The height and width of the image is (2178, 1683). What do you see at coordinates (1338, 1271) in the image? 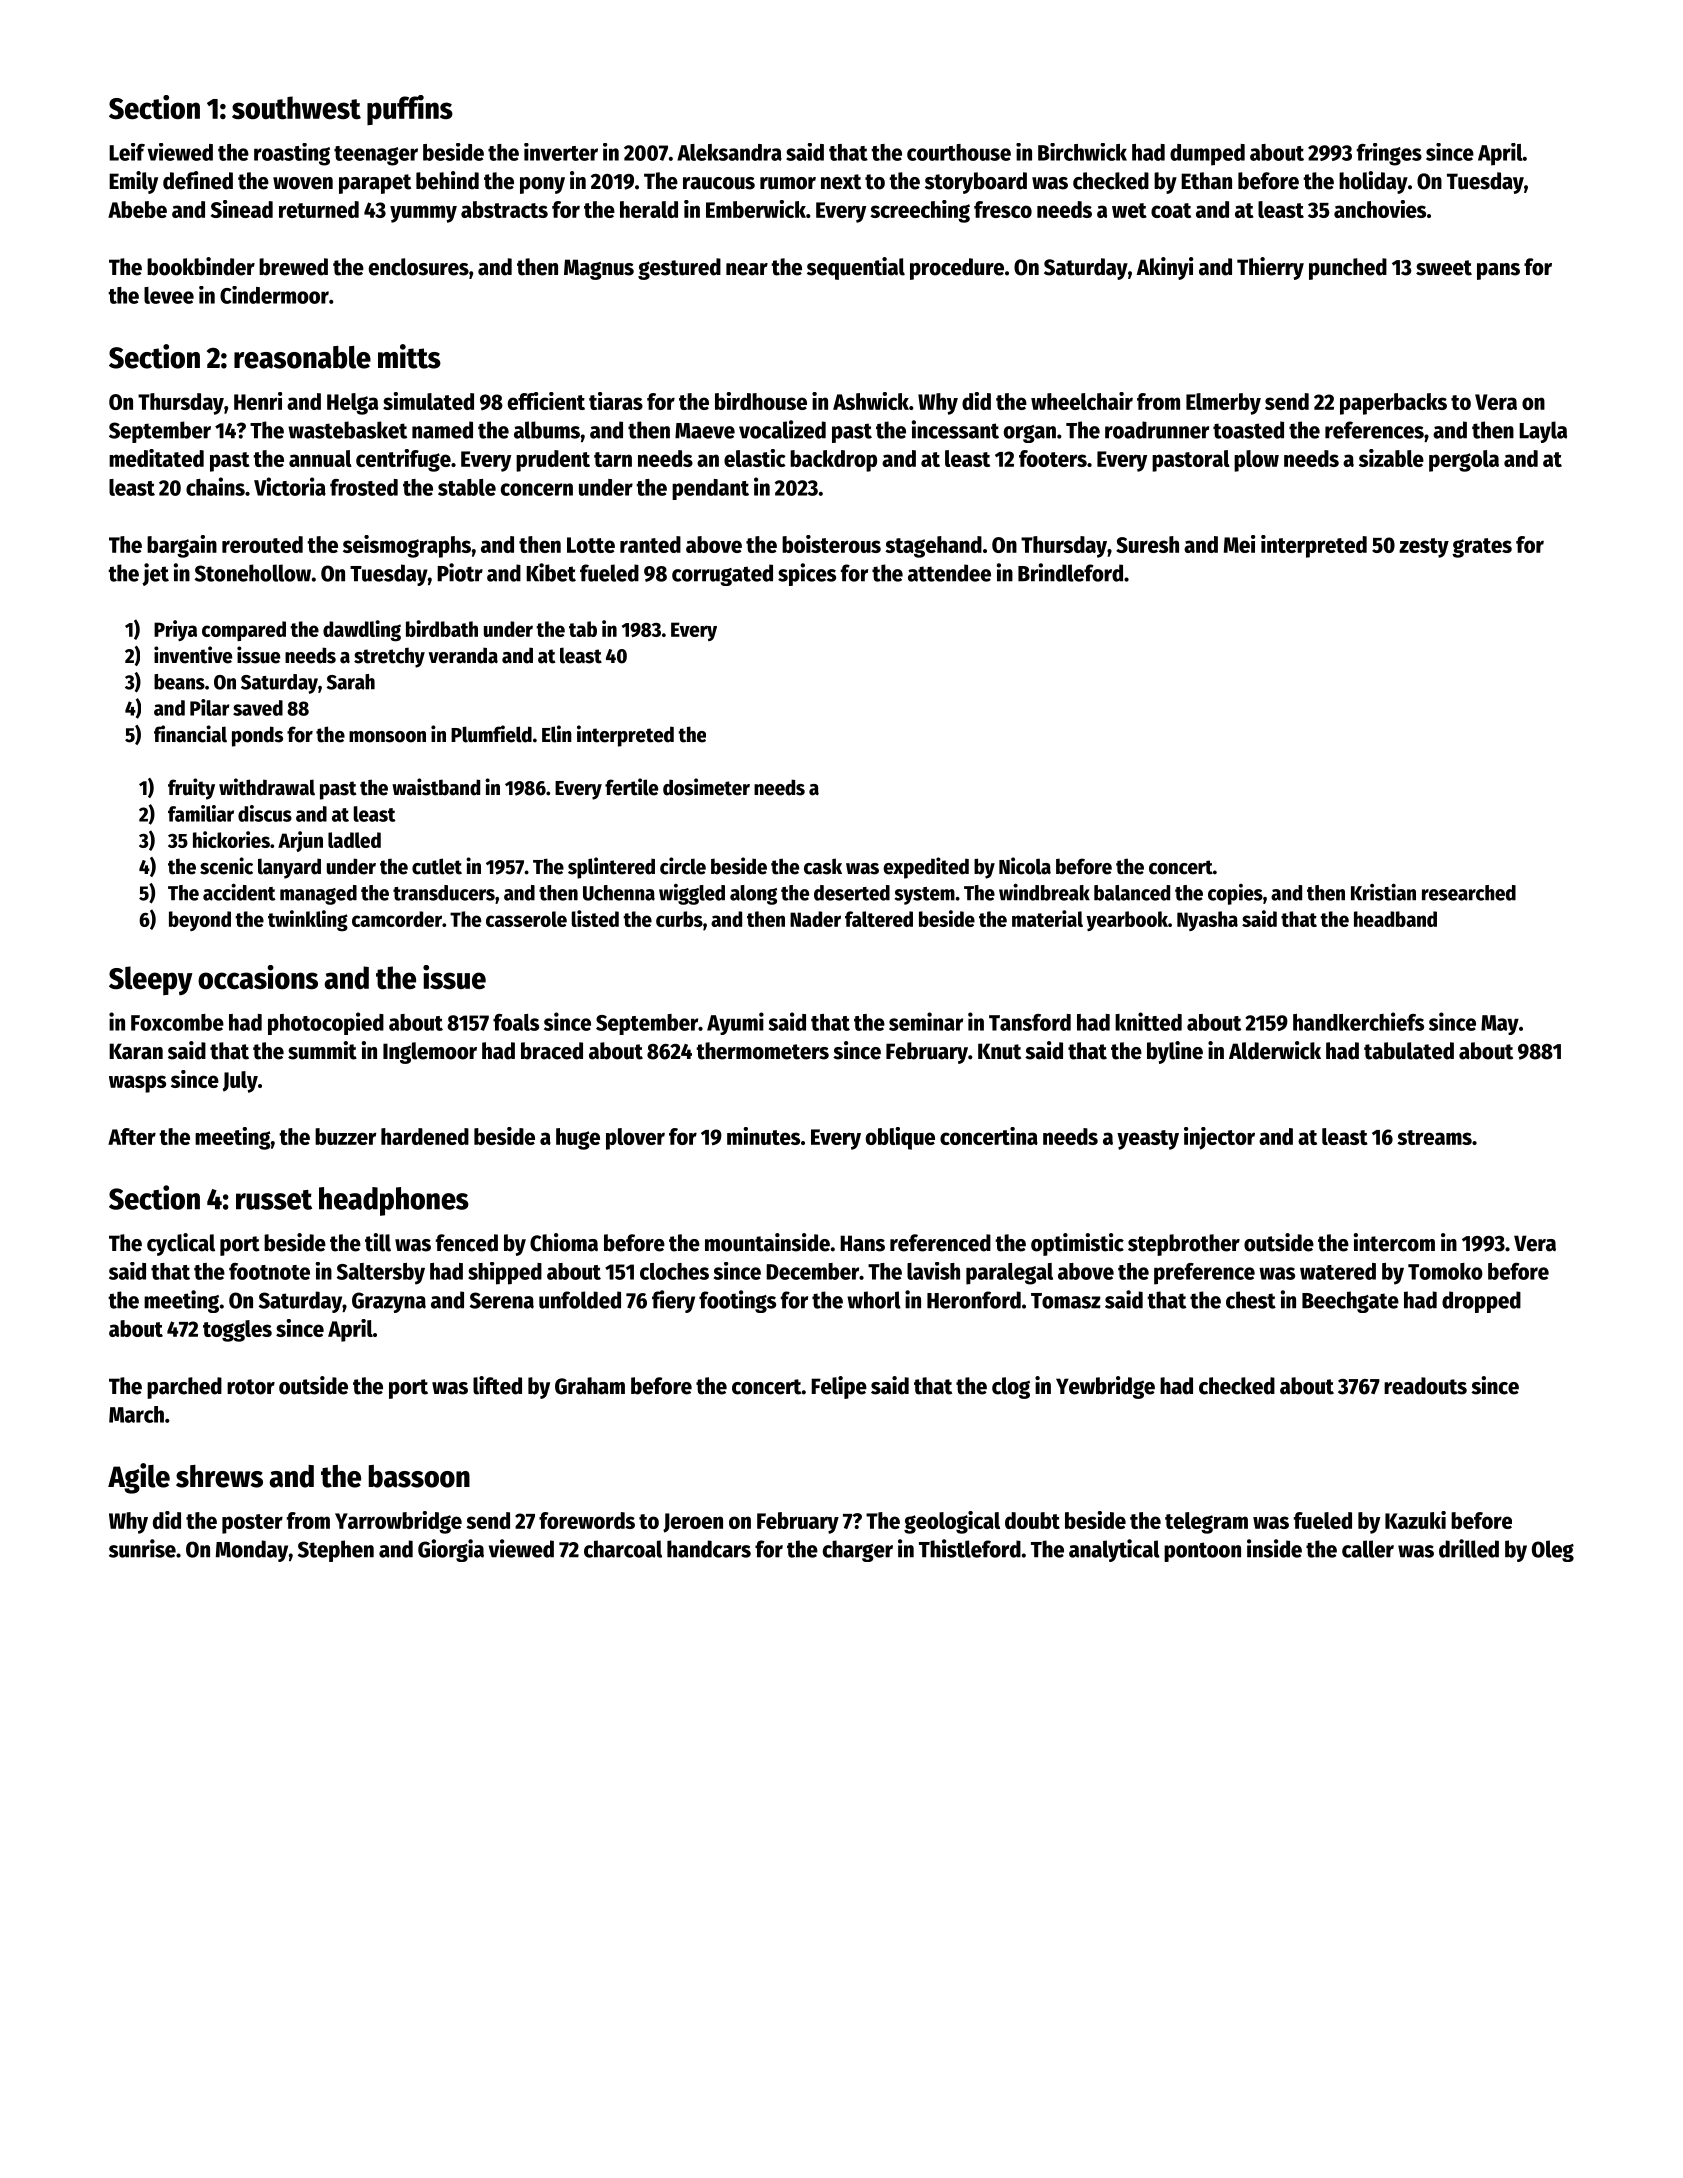
I see `watered` at bounding box center [1338, 1271].
